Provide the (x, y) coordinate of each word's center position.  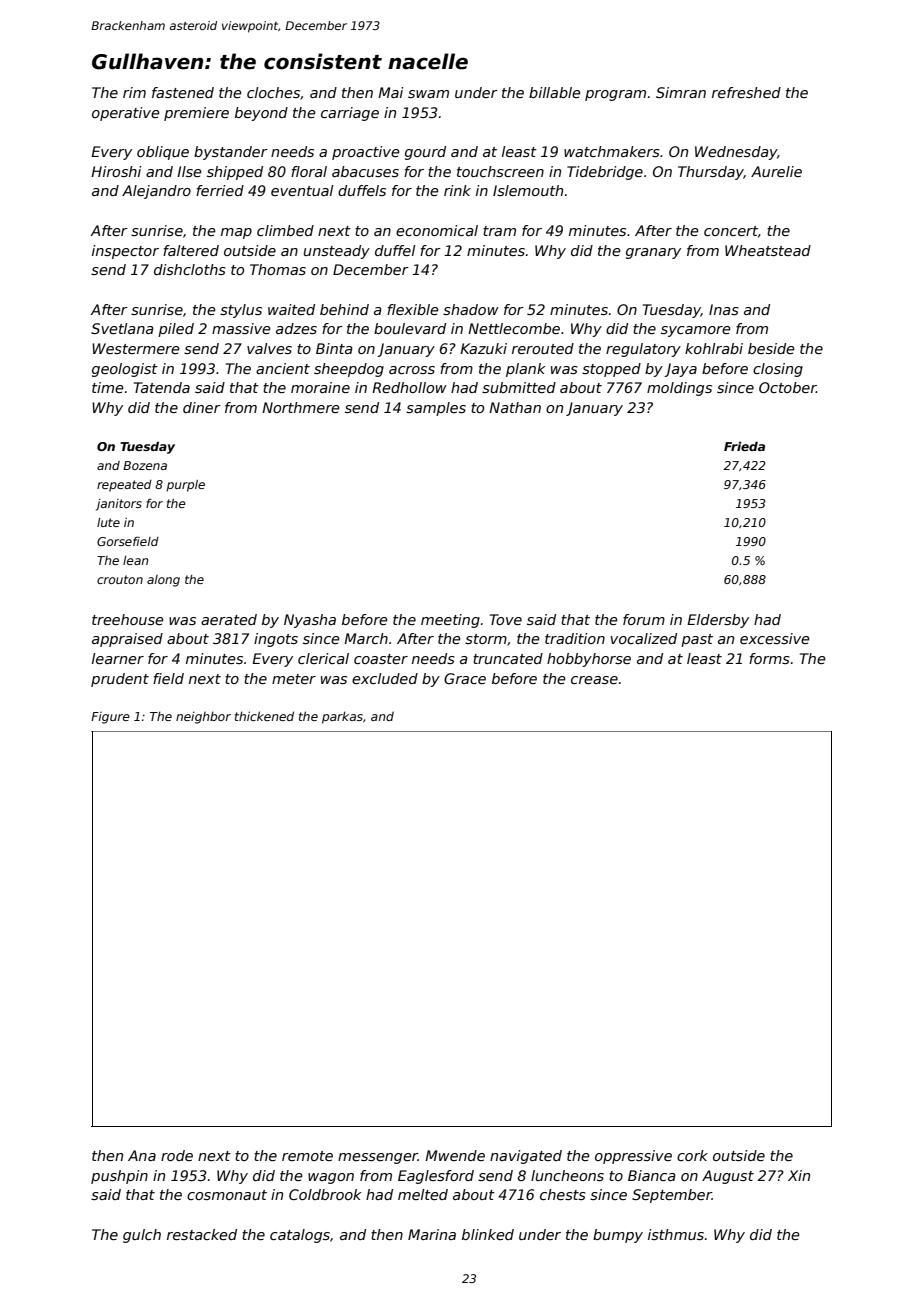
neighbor (203, 717)
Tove (506, 619)
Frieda (744, 446)
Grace (465, 678)
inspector (125, 252)
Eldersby (718, 621)
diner (202, 407)
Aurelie (776, 171)
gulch (142, 1236)
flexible (412, 309)
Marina (432, 1234)
